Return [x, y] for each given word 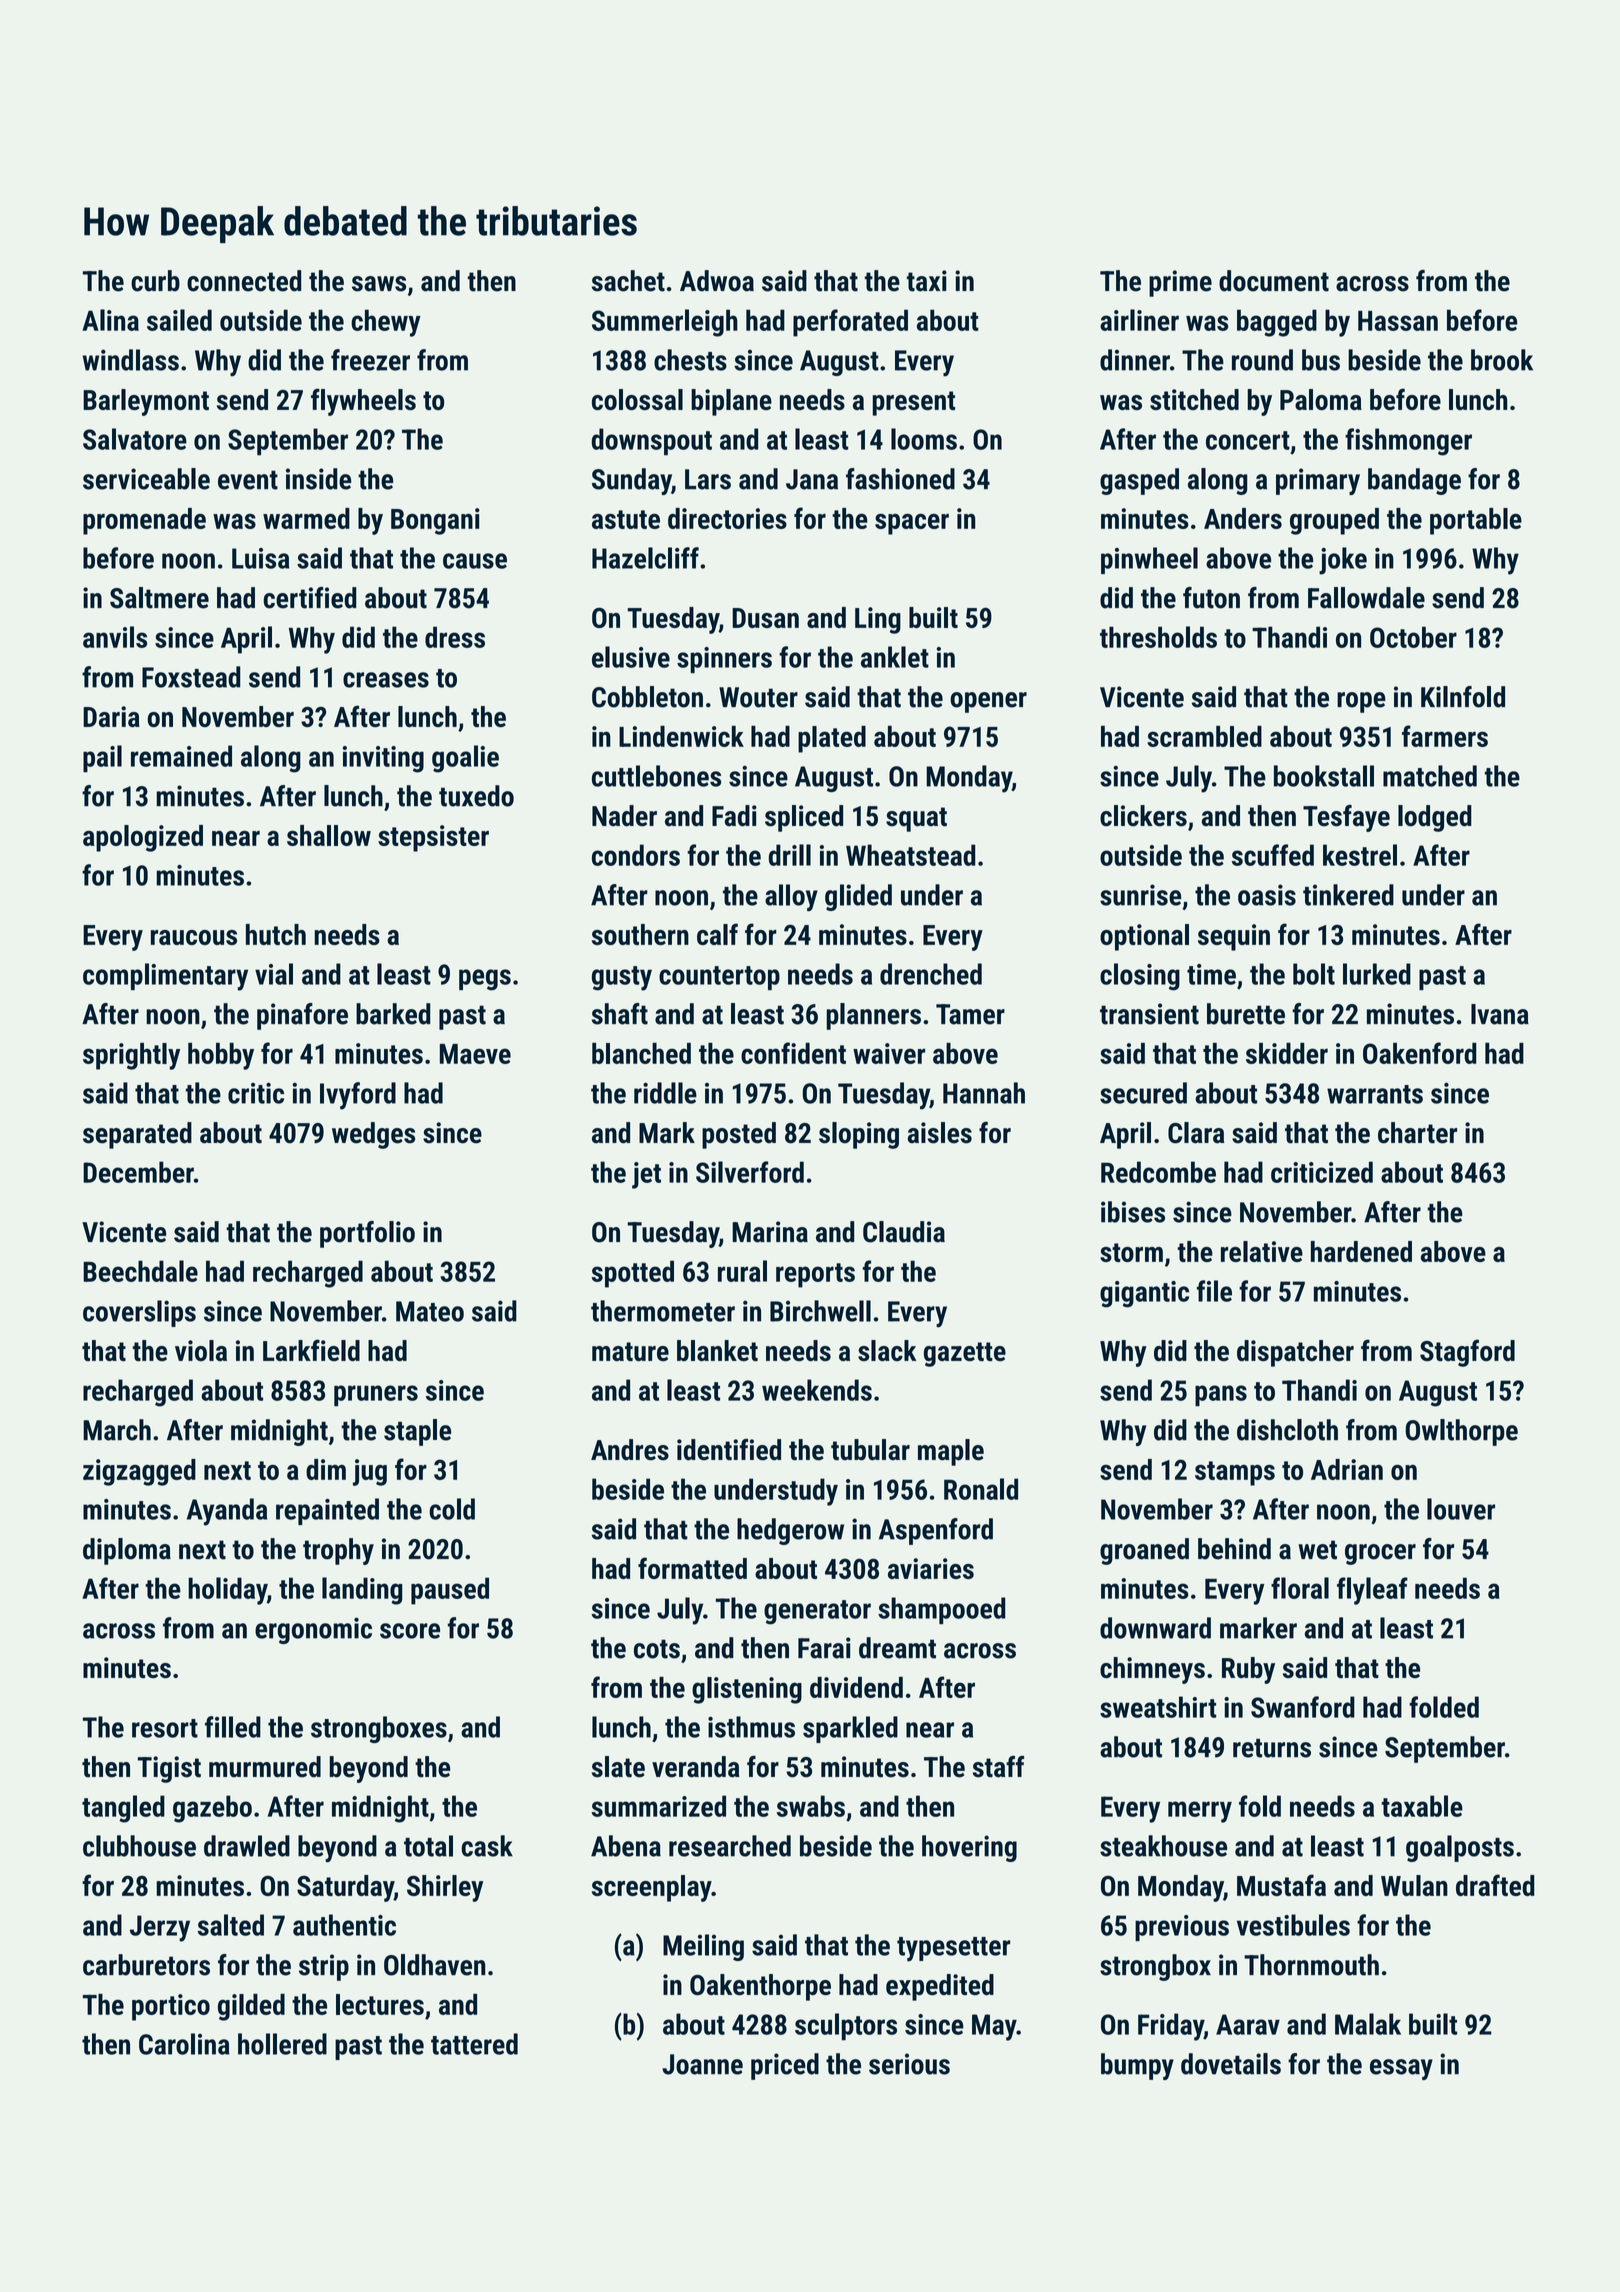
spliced [804, 818]
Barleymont [146, 402]
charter [1417, 1133]
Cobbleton [647, 697]
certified [310, 598]
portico [171, 2007]
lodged [1435, 818]
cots [657, 1649]
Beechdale [140, 1271]
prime [1180, 283]
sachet [628, 281]
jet [646, 1175]
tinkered [1348, 895]
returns [1272, 1748]
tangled [123, 1809]
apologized [143, 838]
